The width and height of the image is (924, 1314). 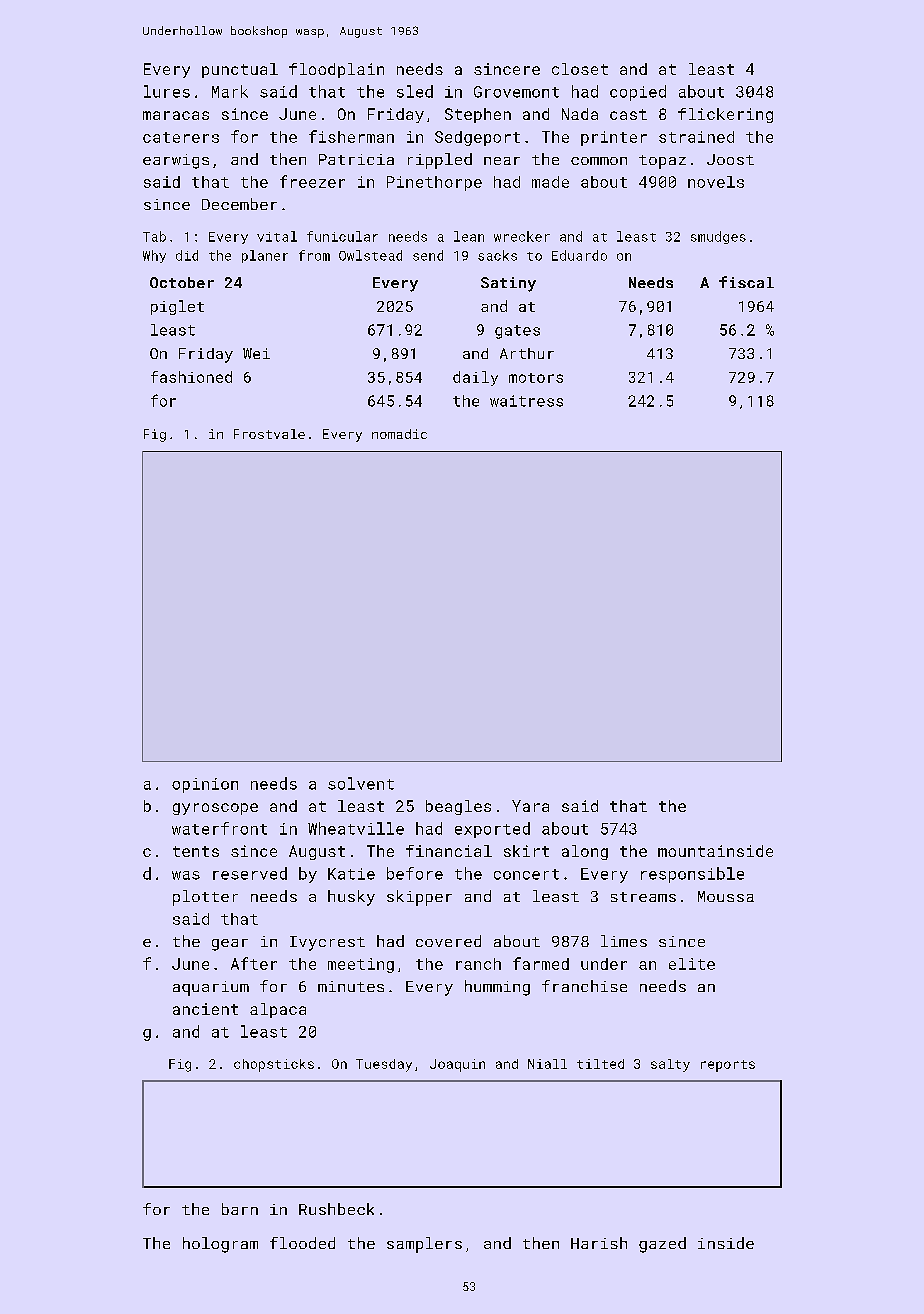 I want to click on daily, so click(x=475, y=378).
